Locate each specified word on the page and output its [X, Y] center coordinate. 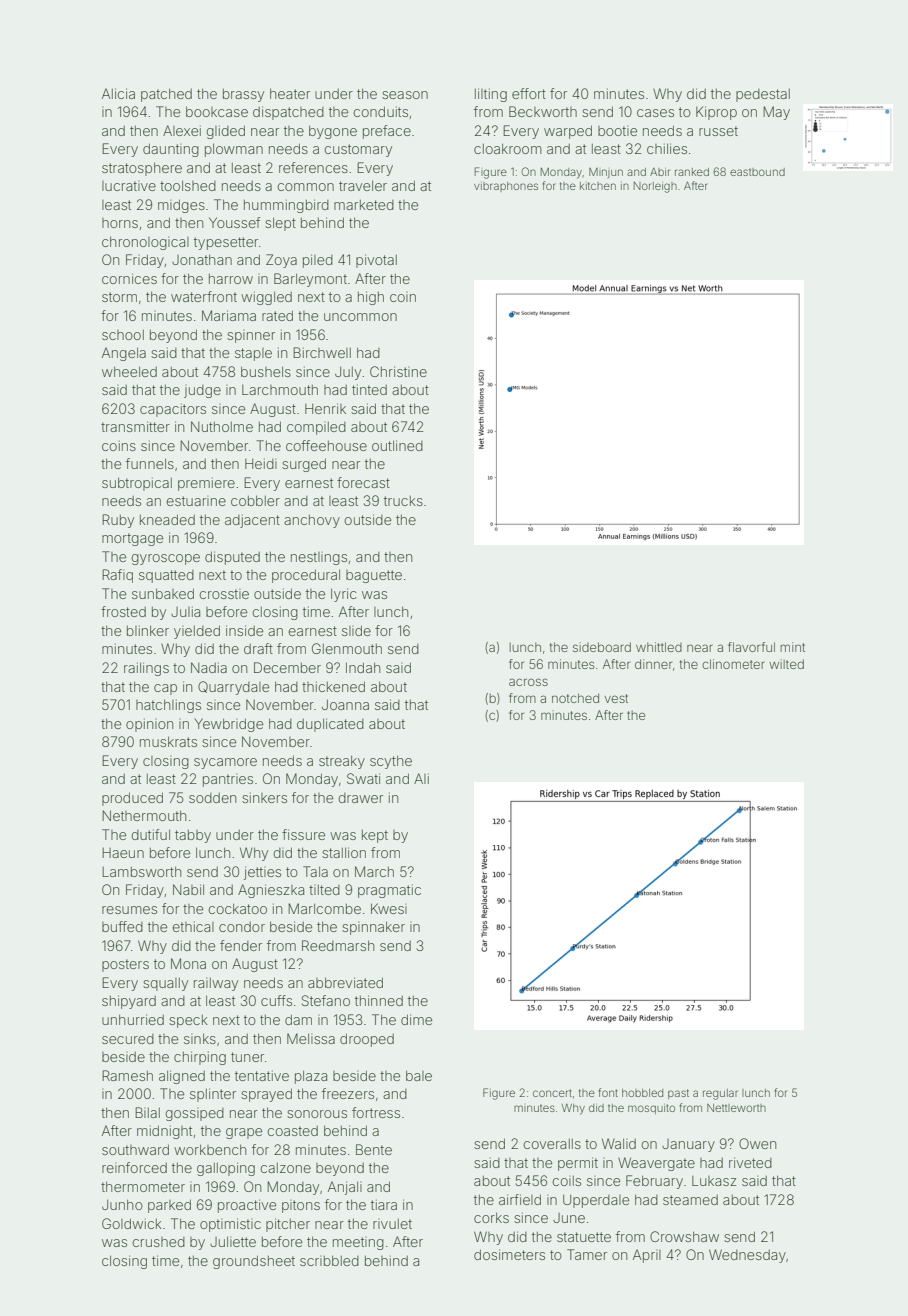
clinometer [733, 664]
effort [529, 93]
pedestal [763, 95]
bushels [266, 371]
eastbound [757, 172]
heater [290, 93]
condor [242, 927]
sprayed [266, 1095]
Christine [398, 371]
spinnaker [373, 928]
